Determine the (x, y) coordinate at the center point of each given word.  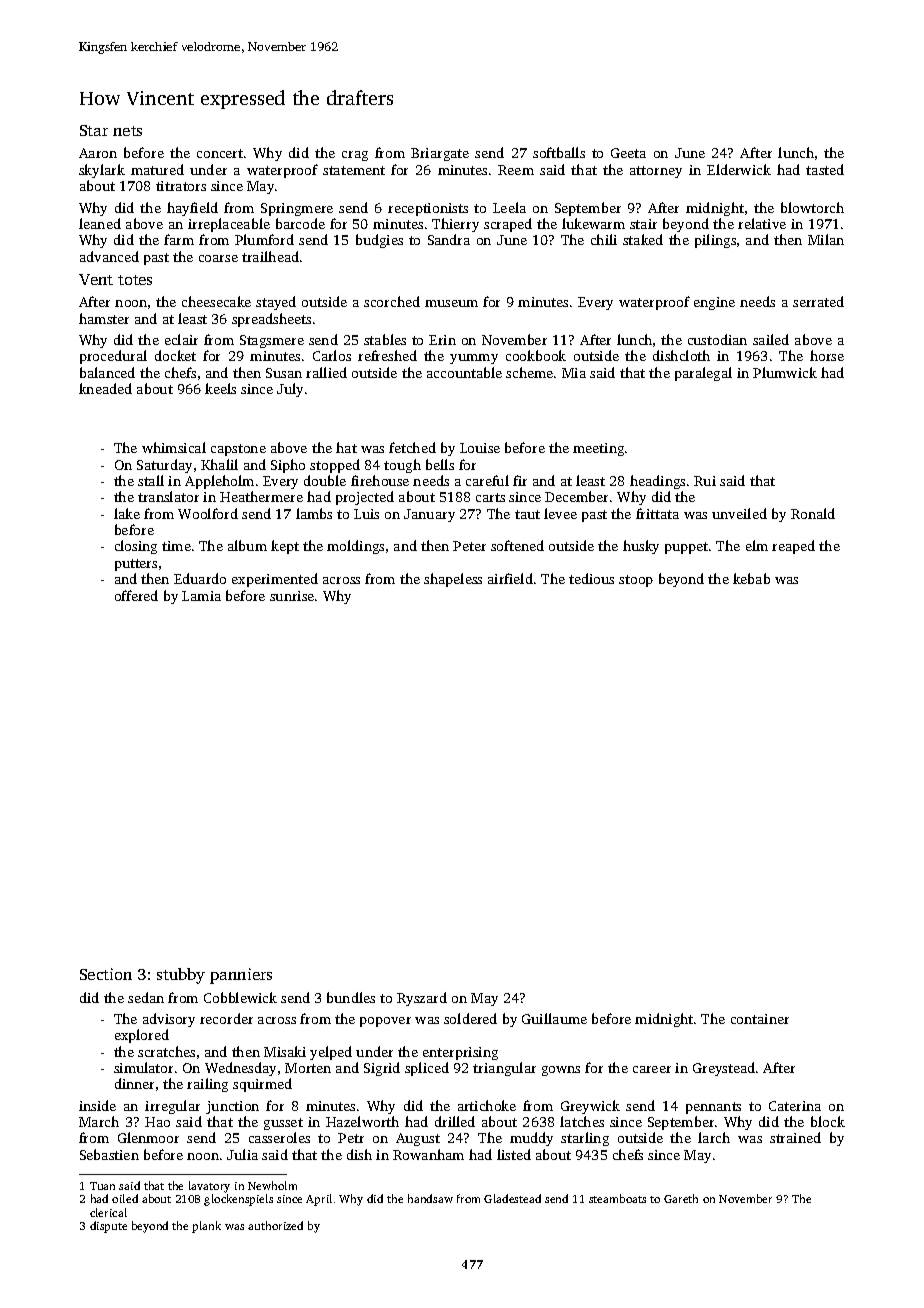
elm (757, 545)
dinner (134, 1083)
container (760, 1019)
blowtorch (812, 207)
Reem (516, 170)
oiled (125, 1198)
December (576, 496)
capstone (238, 450)
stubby (181, 976)
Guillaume (554, 1018)
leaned (100, 223)
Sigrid (382, 1069)
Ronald (813, 513)
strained (795, 1137)
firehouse (380, 480)
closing (136, 547)
